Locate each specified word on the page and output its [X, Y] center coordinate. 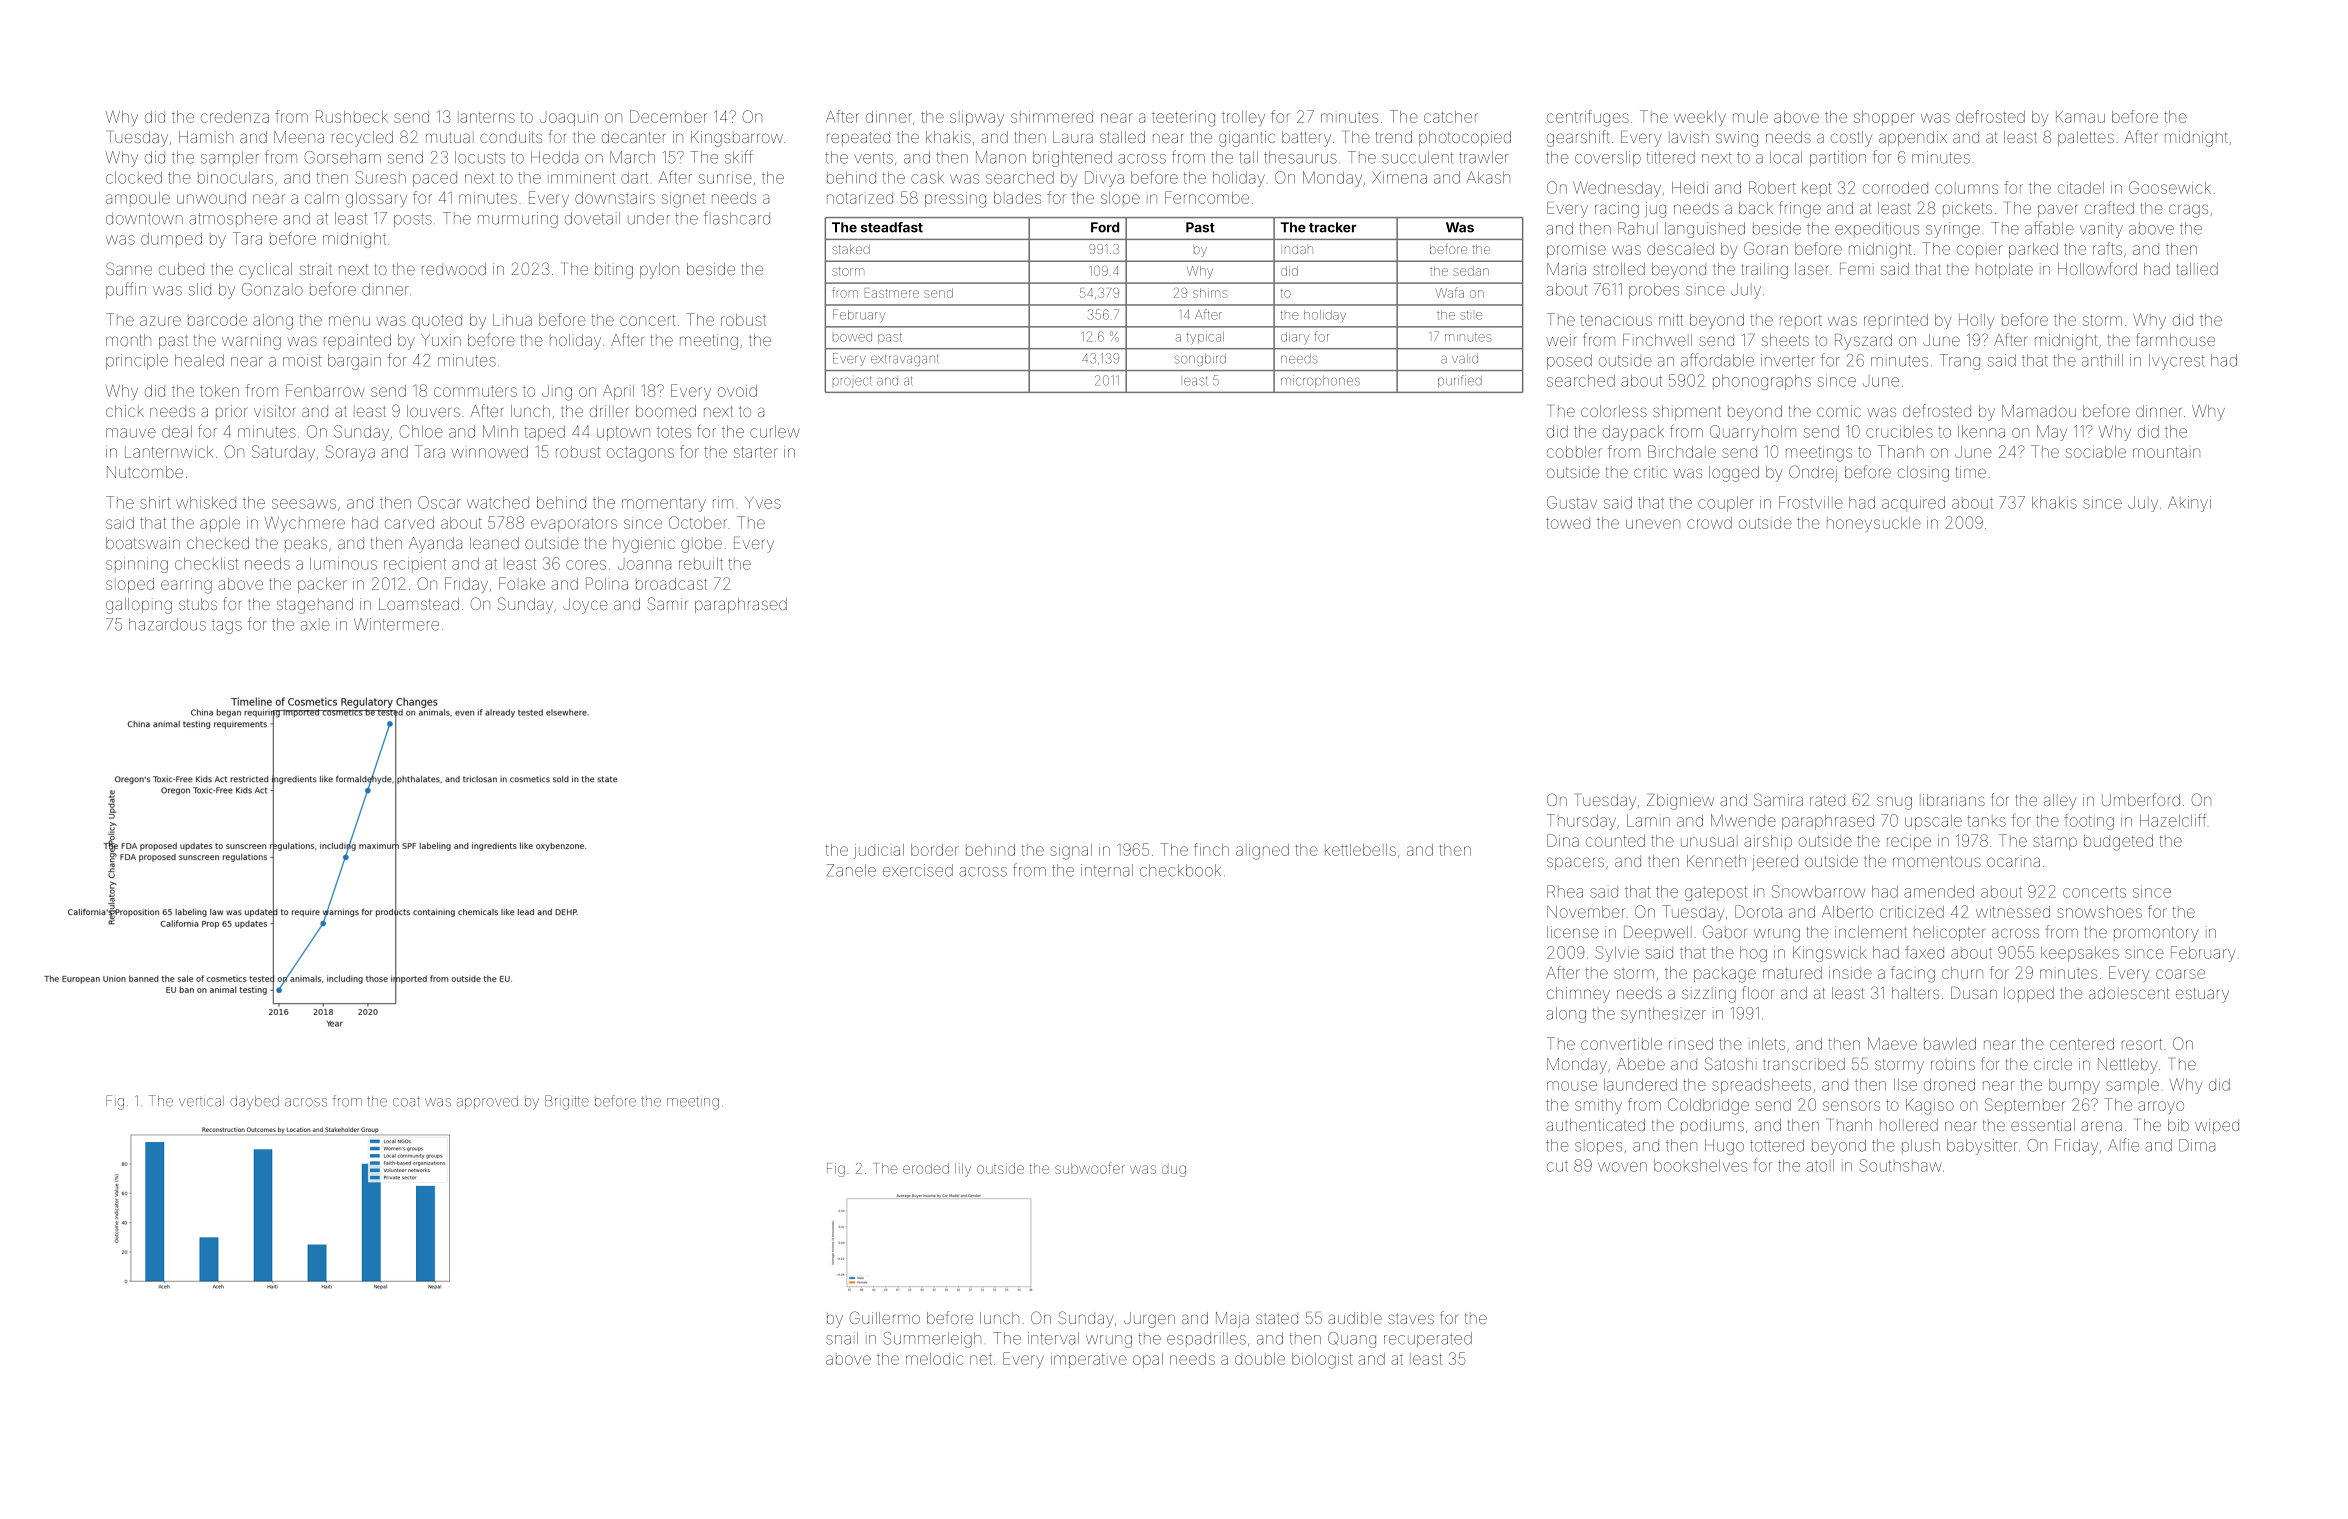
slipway [977, 118]
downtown [144, 219]
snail [842, 1338]
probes [1654, 291]
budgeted [2118, 843]
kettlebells [1360, 850]
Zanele [851, 870]
